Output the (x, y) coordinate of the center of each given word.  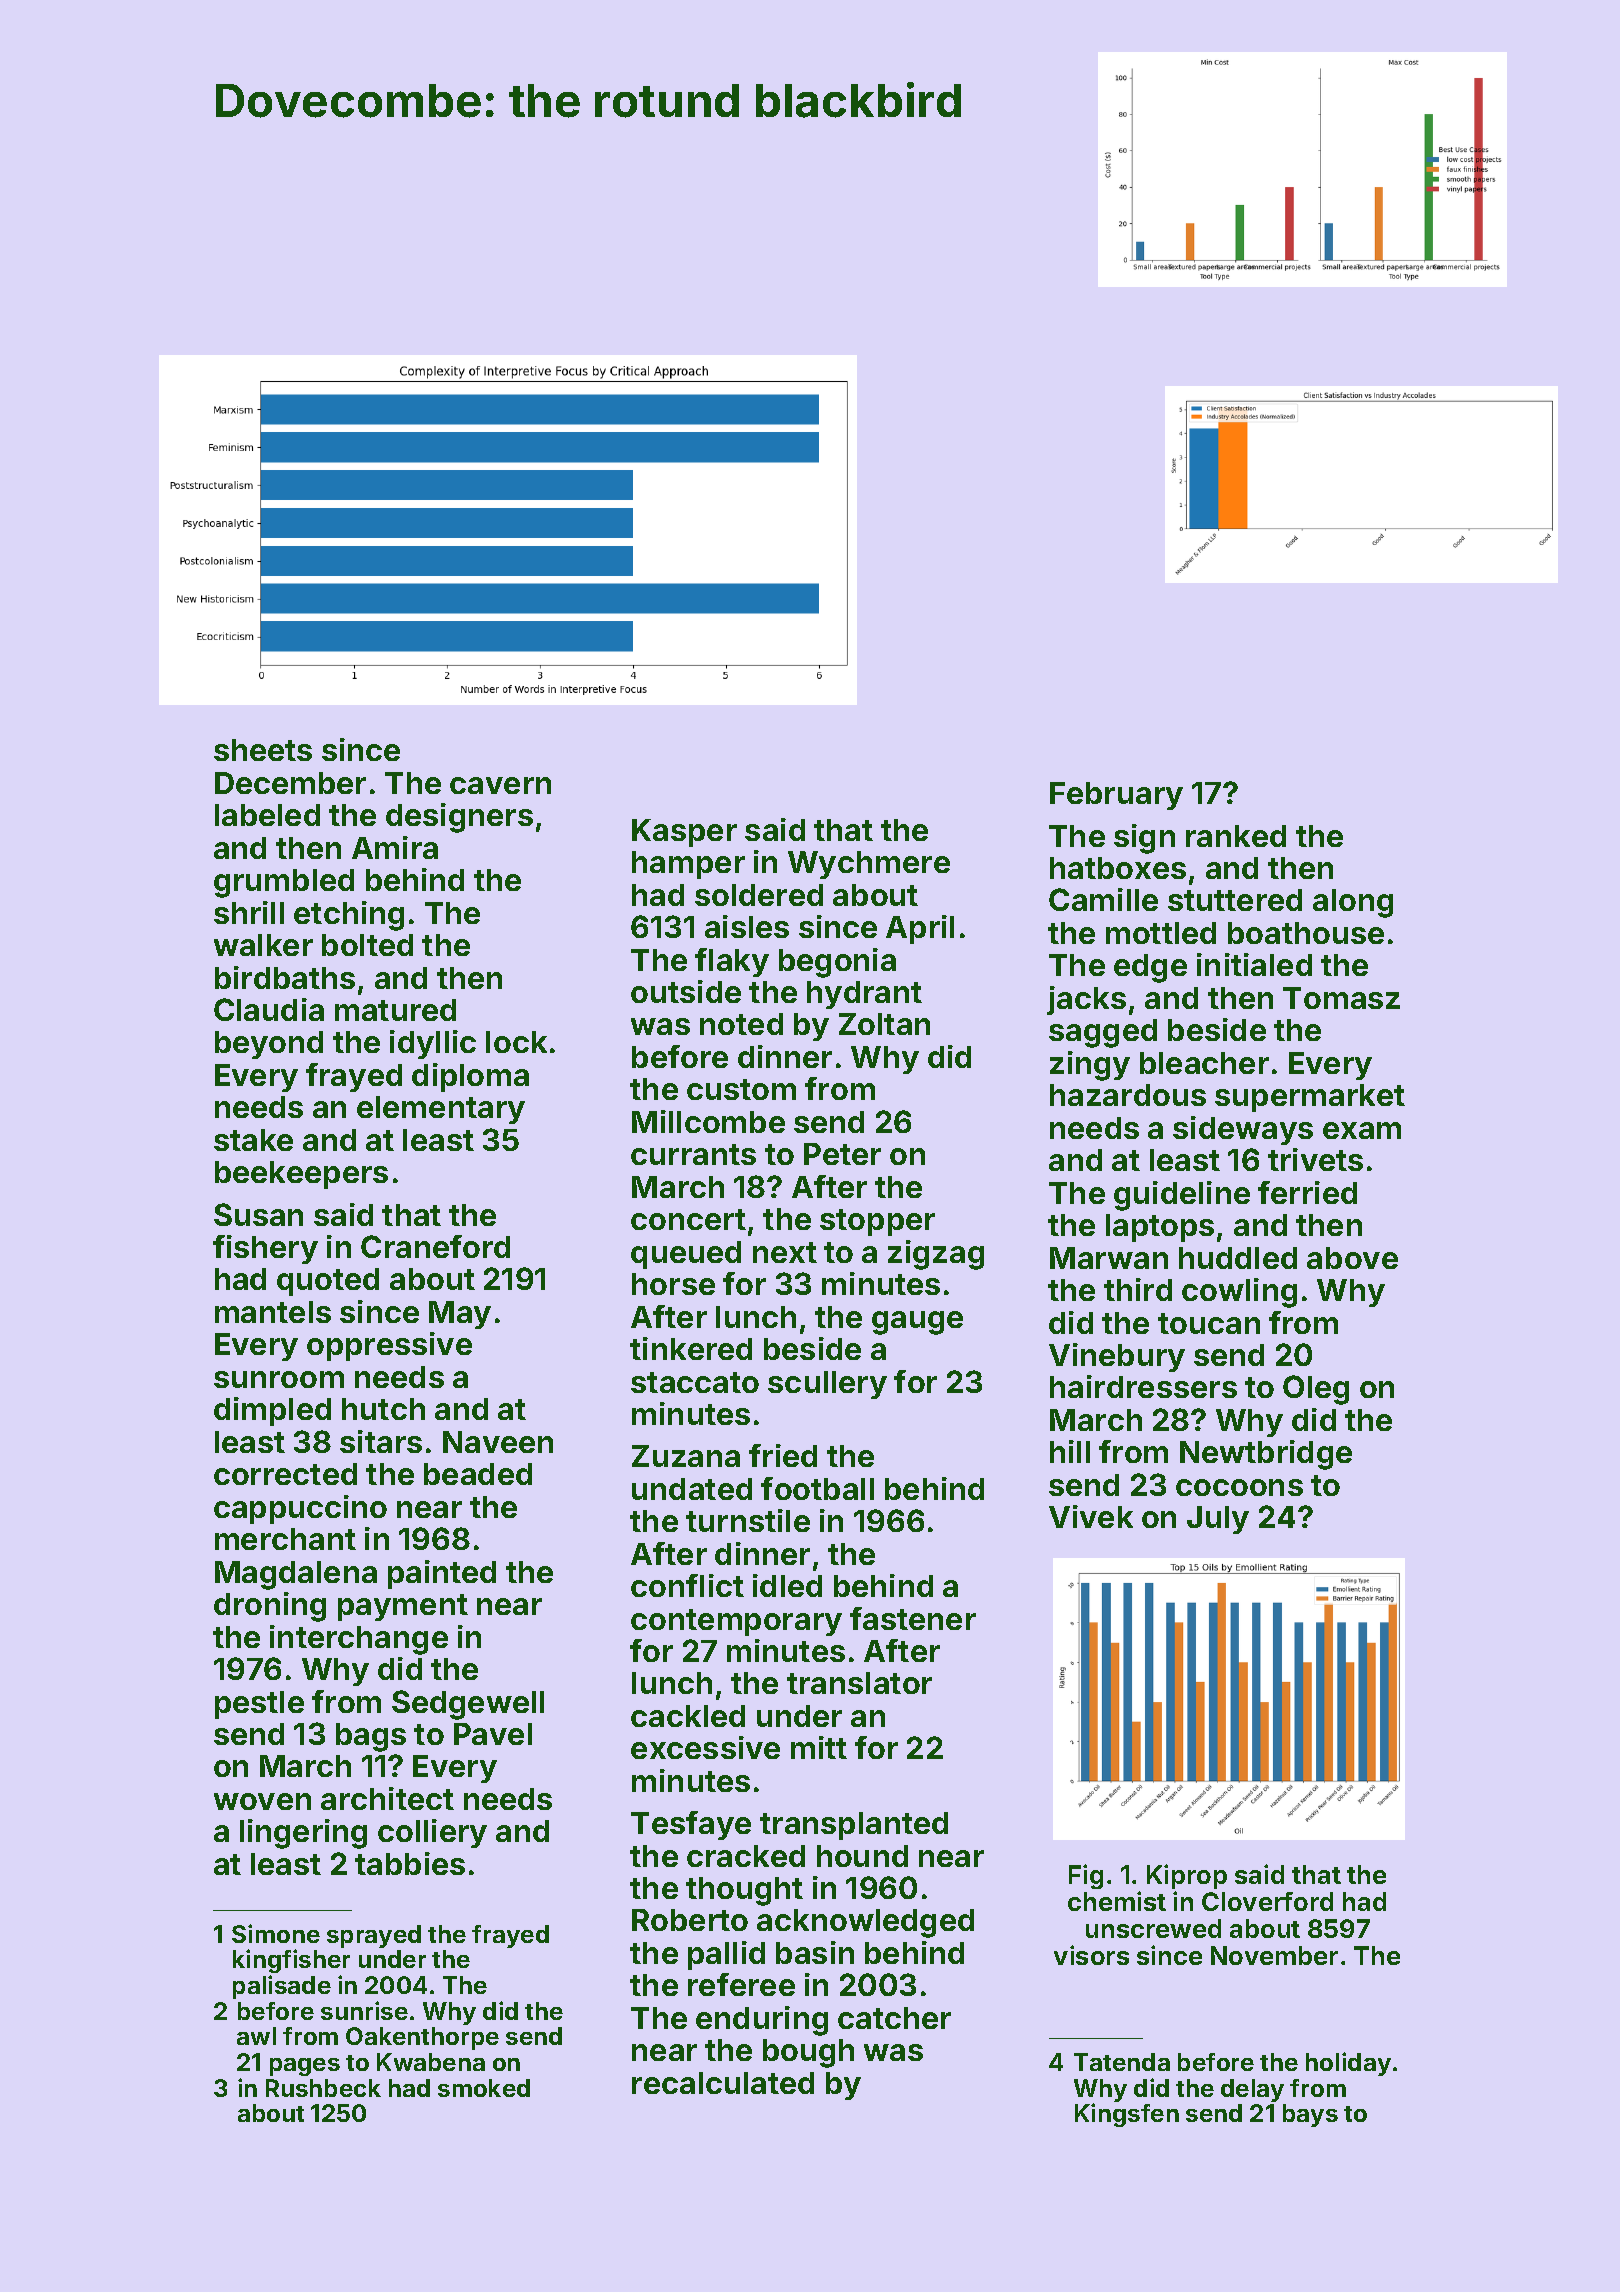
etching (349, 916)
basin (815, 1952)
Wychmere (869, 865)
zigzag (936, 1255)
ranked (1236, 836)
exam (1362, 1130)
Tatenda (1122, 2062)
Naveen (498, 1442)
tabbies (410, 1863)
